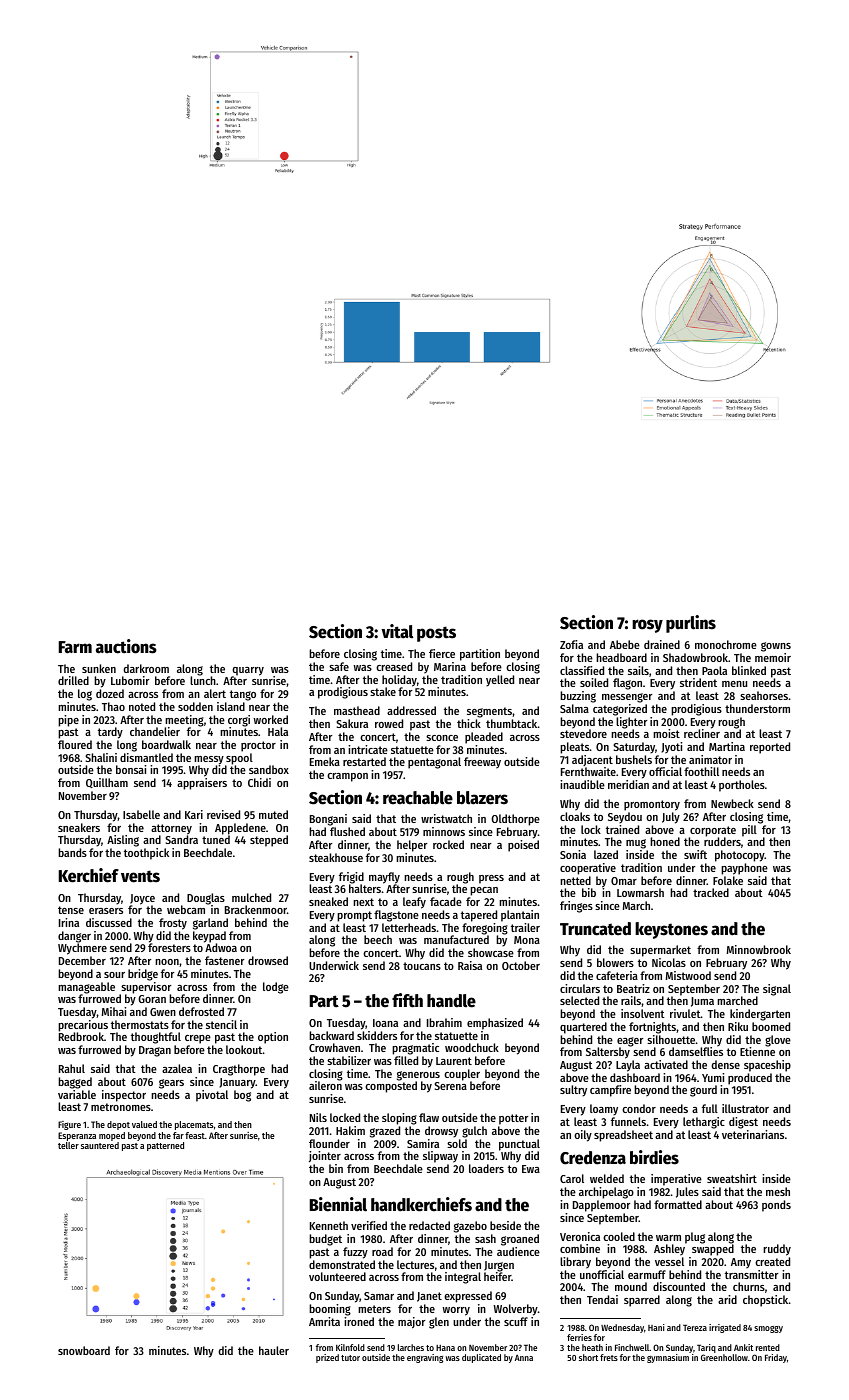  What do you see at coordinates (377, 1035) in the screenshot?
I see `skidders` at bounding box center [377, 1035].
